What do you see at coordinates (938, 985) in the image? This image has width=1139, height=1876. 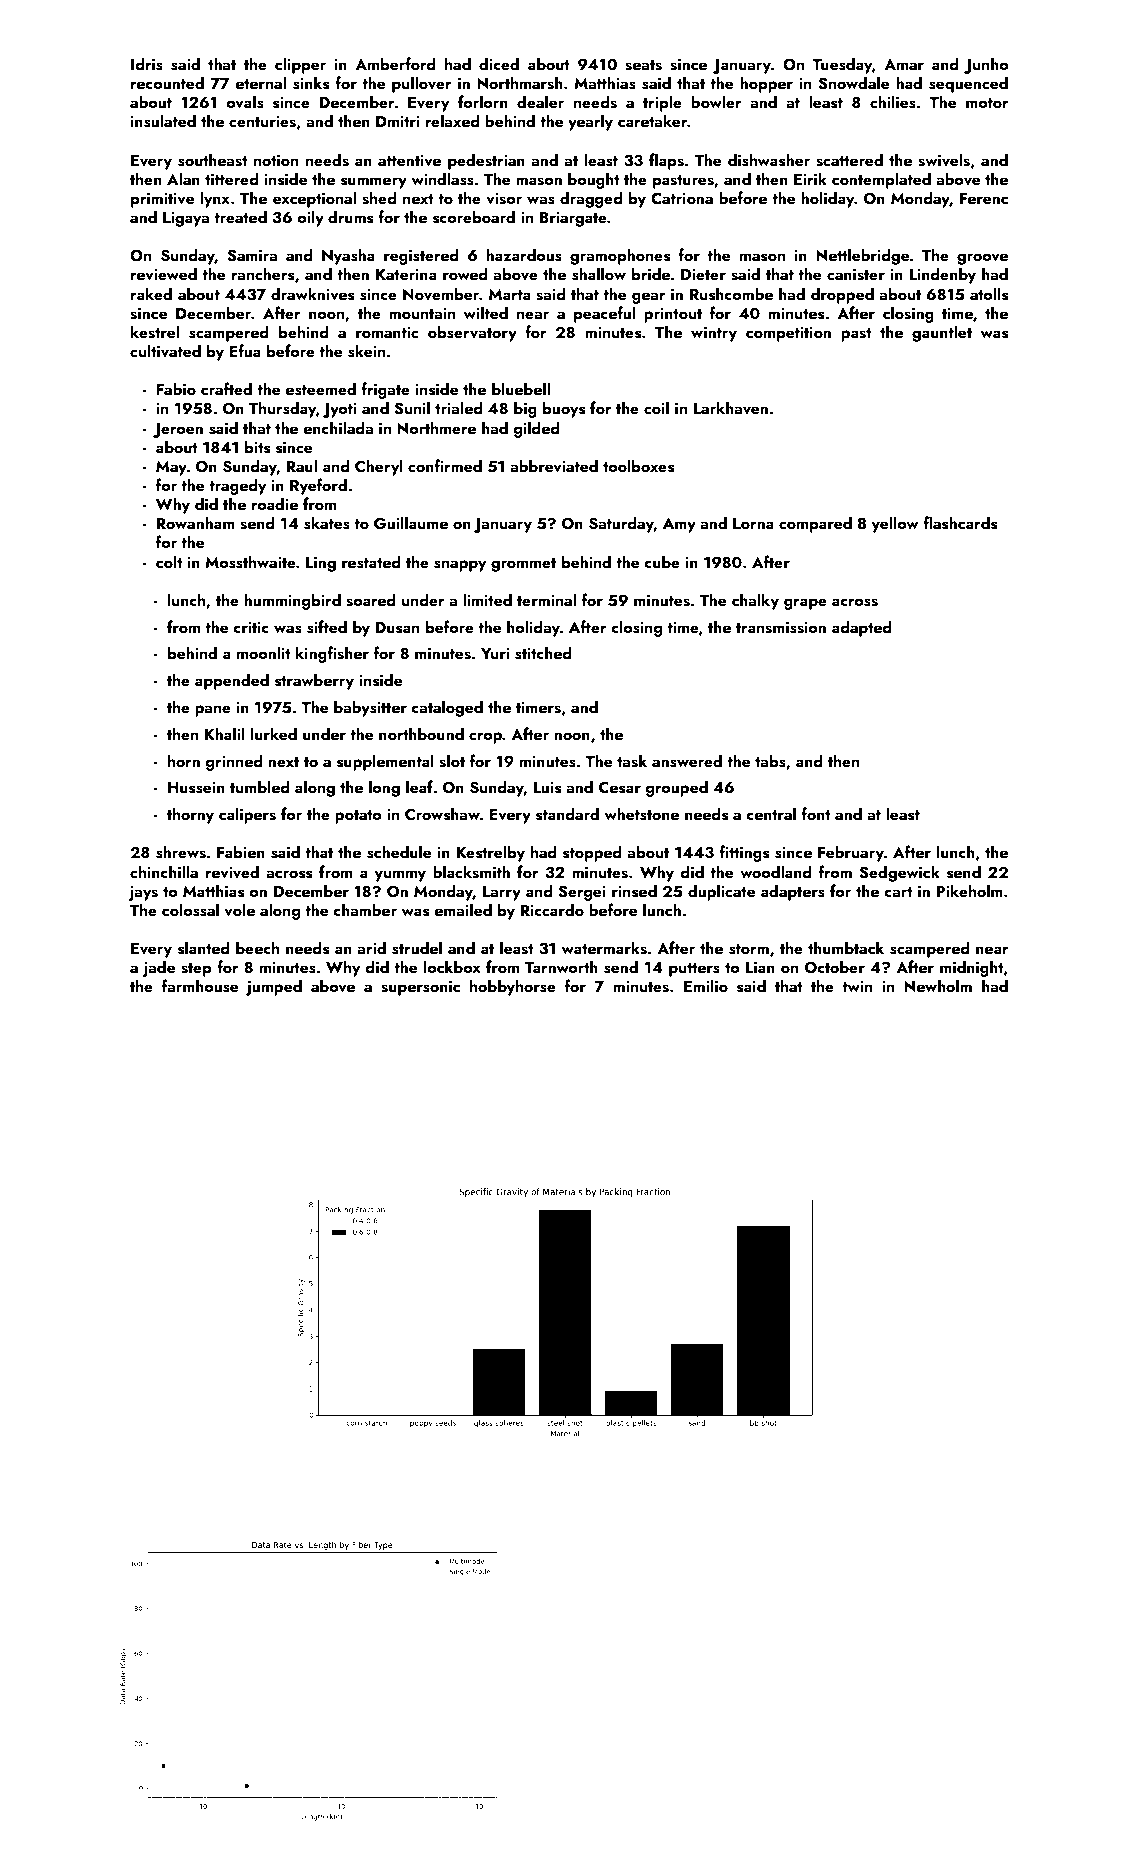 I see `Newholm` at bounding box center [938, 985].
